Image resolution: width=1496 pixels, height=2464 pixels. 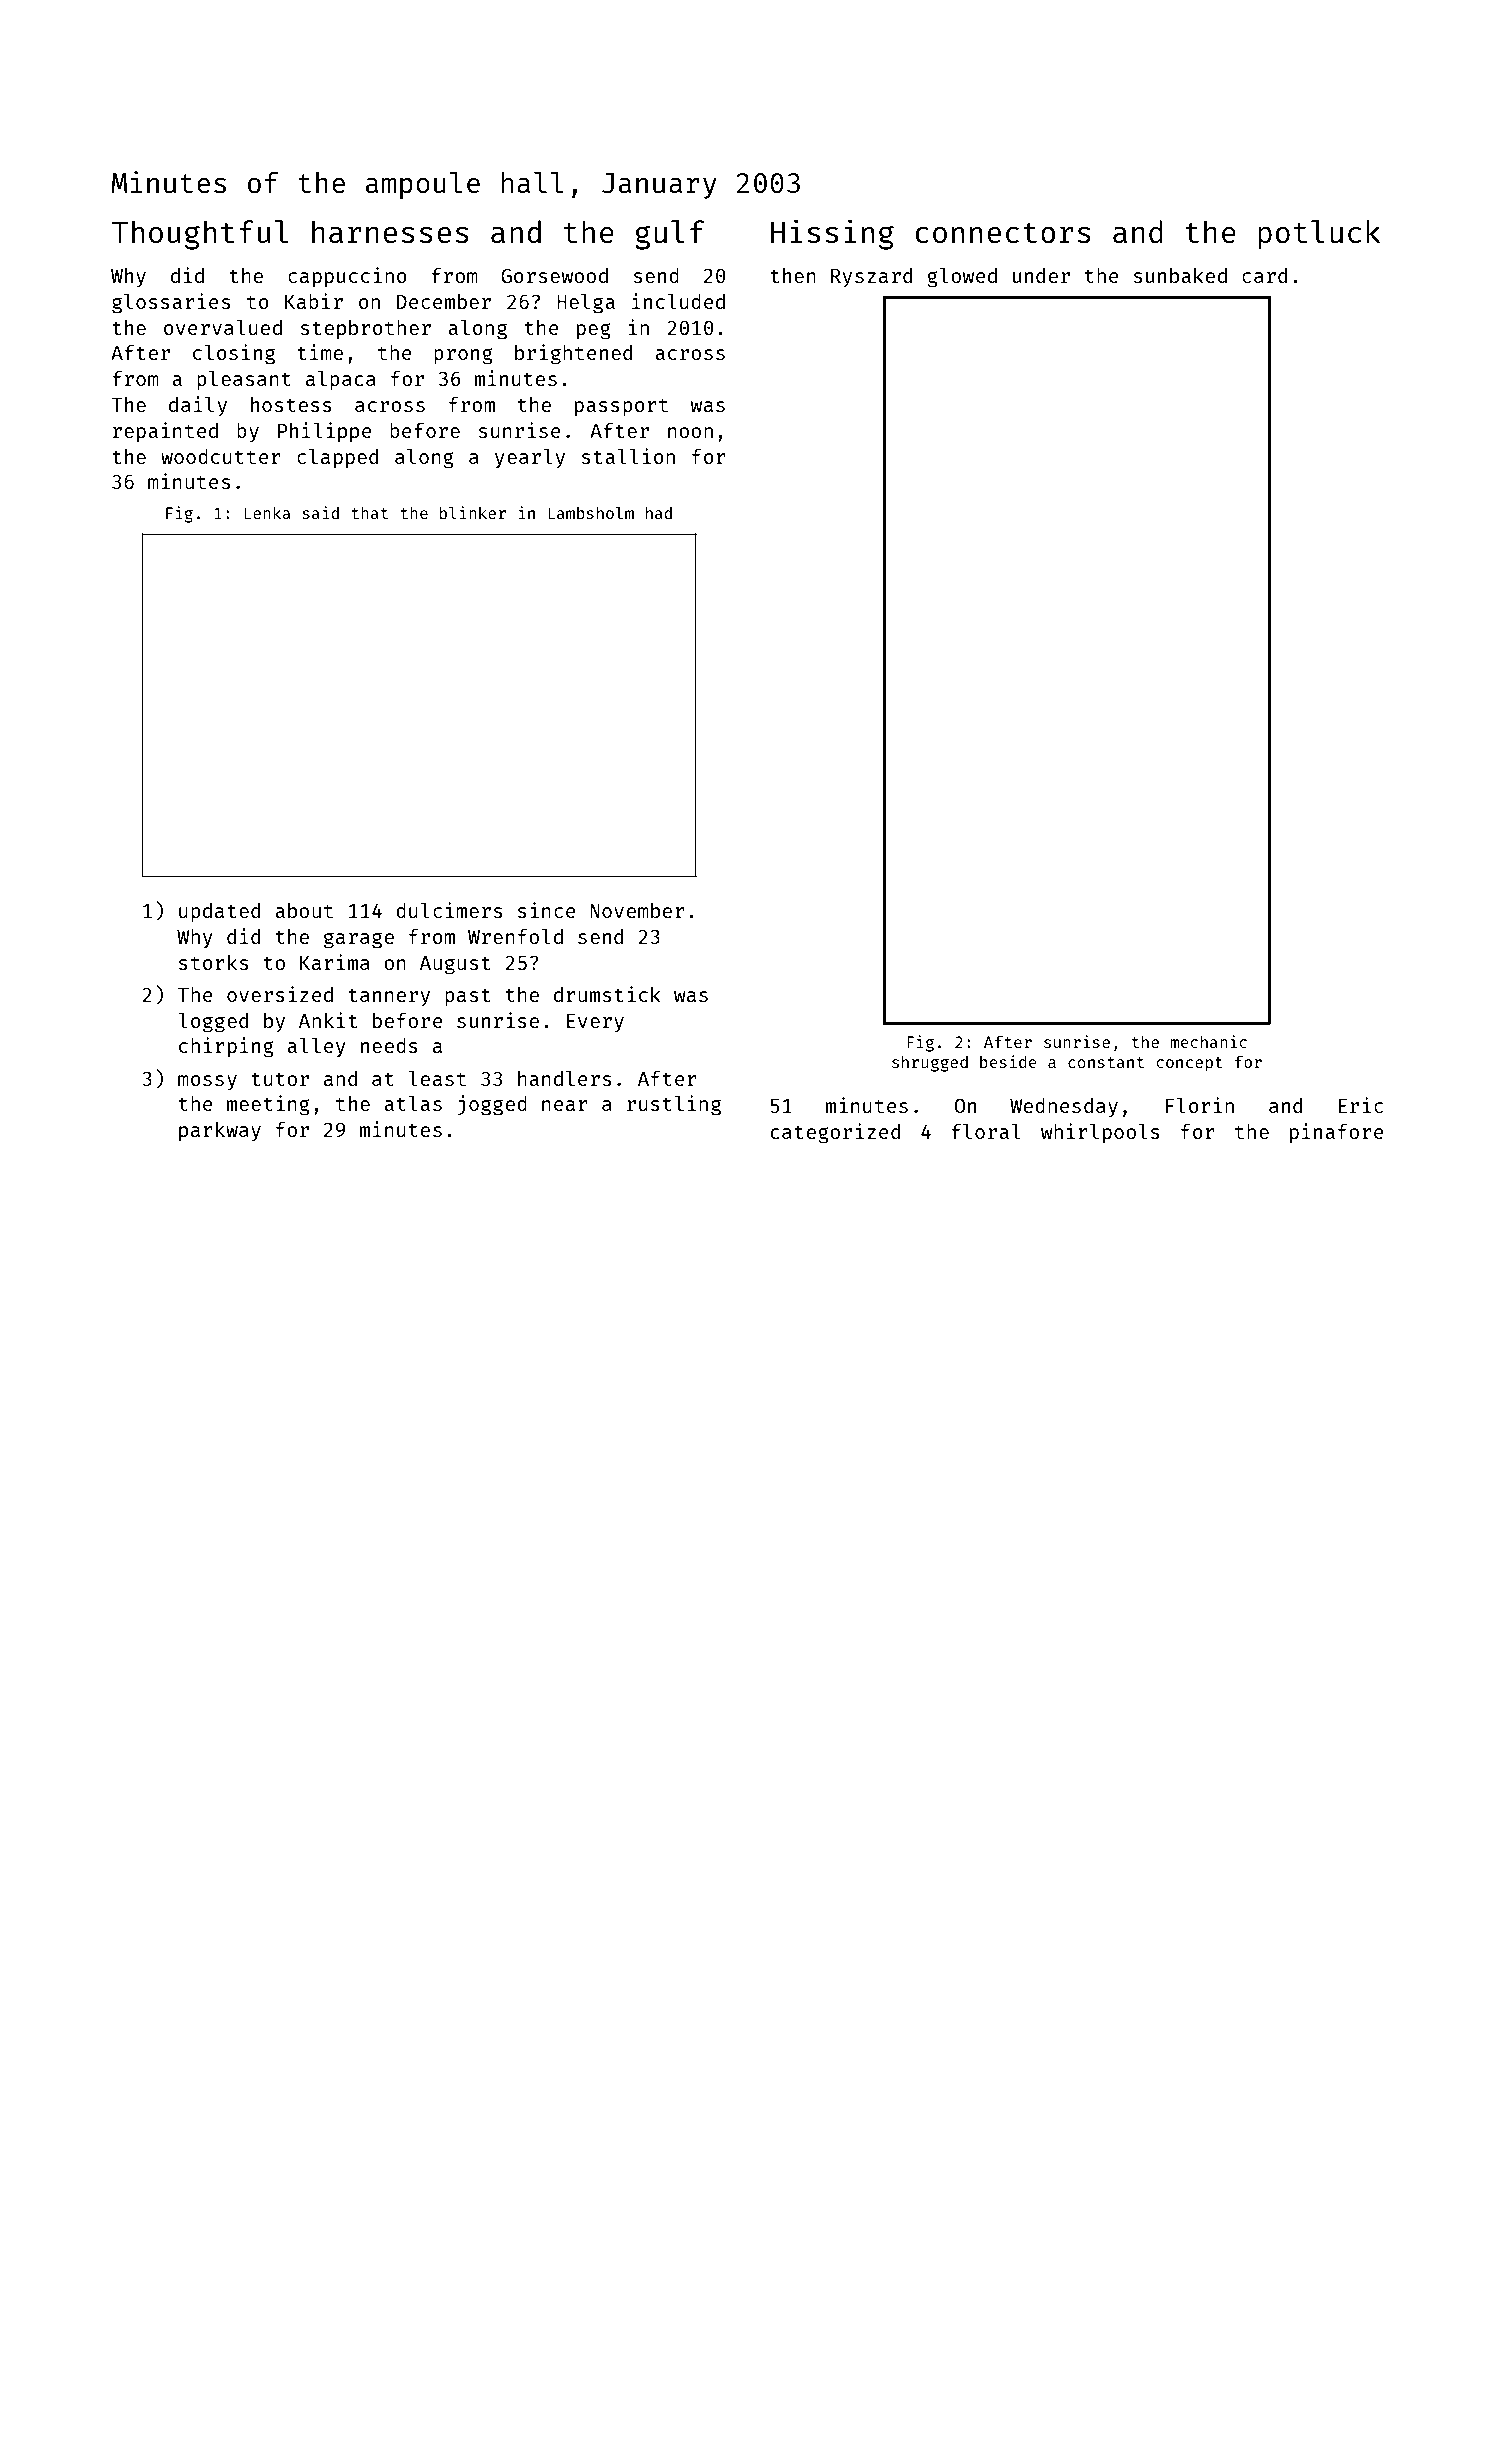 What do you see at coordinates (359, 940) in the page?
I see `garage` at bounding box center [359, 940].
